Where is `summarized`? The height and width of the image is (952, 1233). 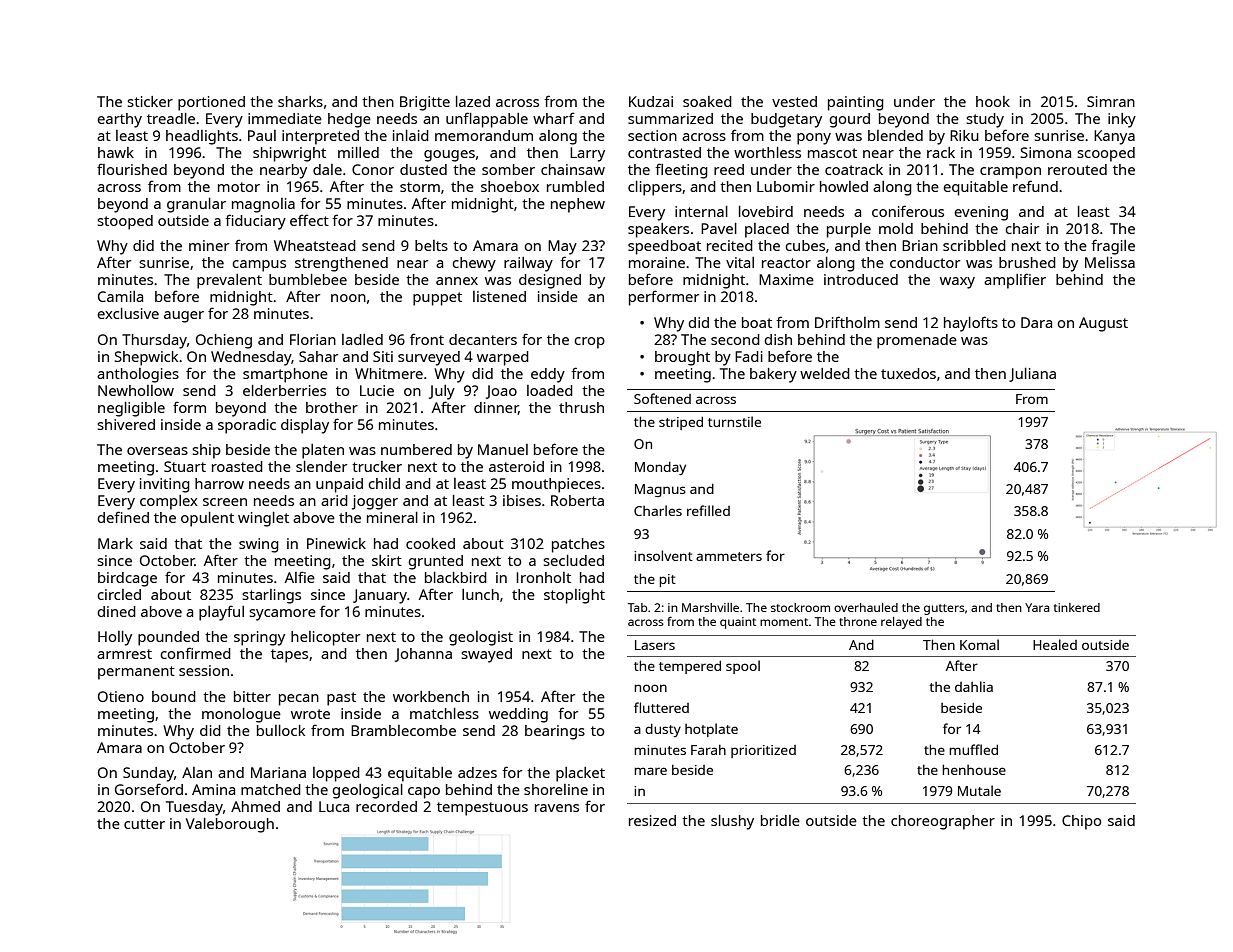
summarized is located at coordinates (670, 118).
